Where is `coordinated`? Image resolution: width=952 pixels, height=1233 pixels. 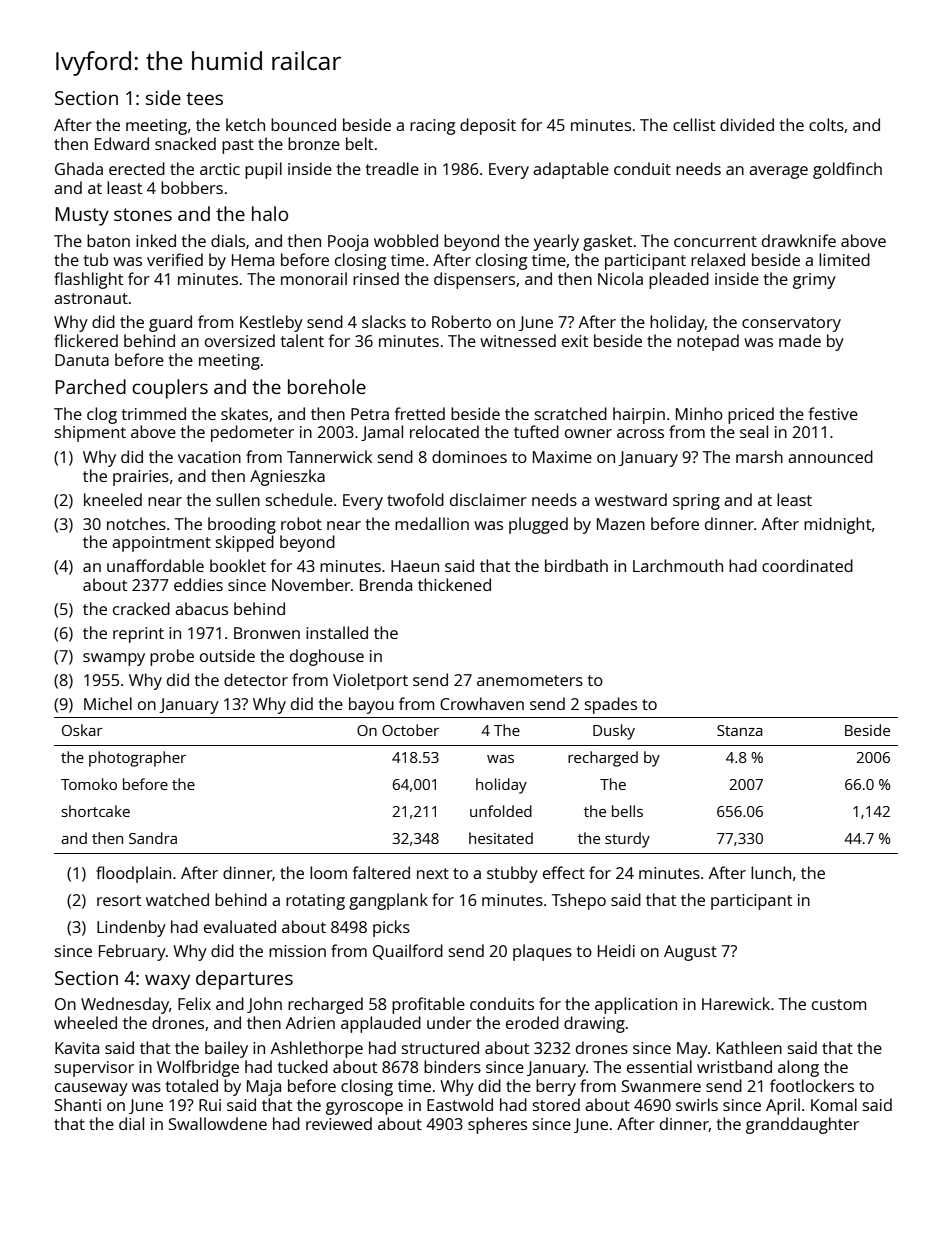
coordinated is located at coordinates (807, 565).
